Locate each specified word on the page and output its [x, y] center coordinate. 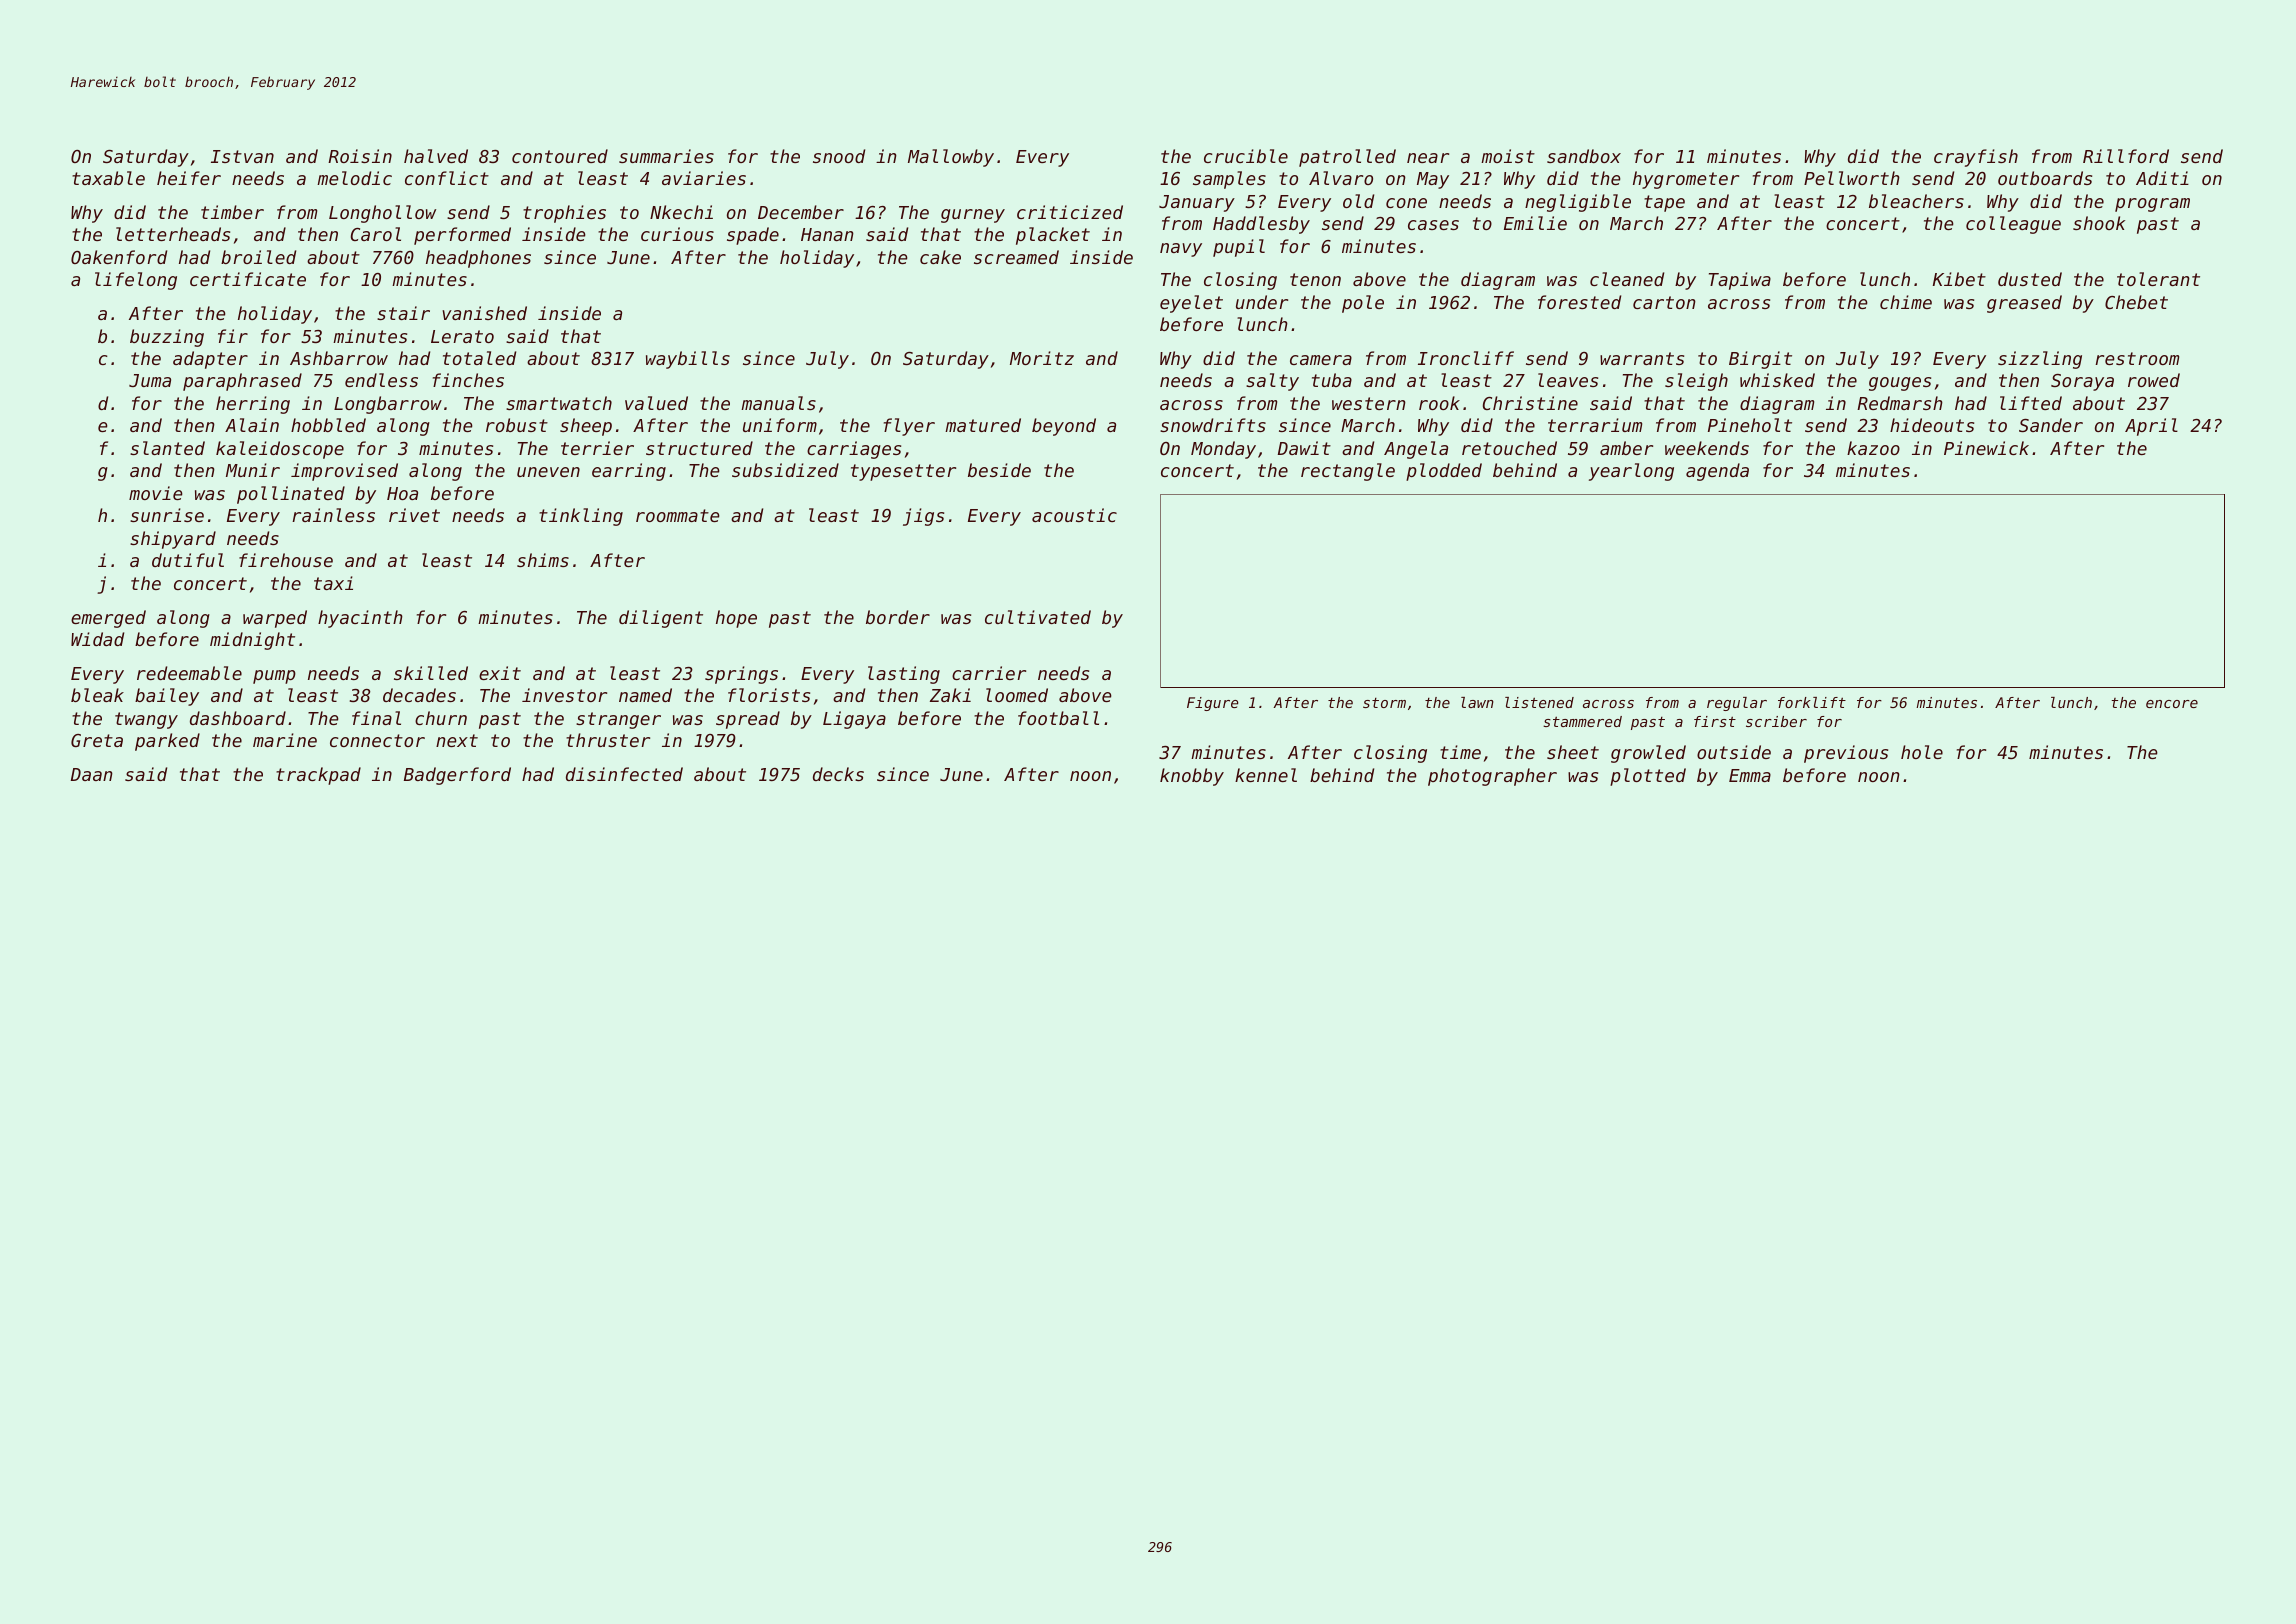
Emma [1750, 775]
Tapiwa [1740, 281]
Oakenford [119, 257]
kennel [1266, 775]
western [1369, 403]
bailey [167, 697]
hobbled [328, 425]
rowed [2154, 380]
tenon [1315, 279]
